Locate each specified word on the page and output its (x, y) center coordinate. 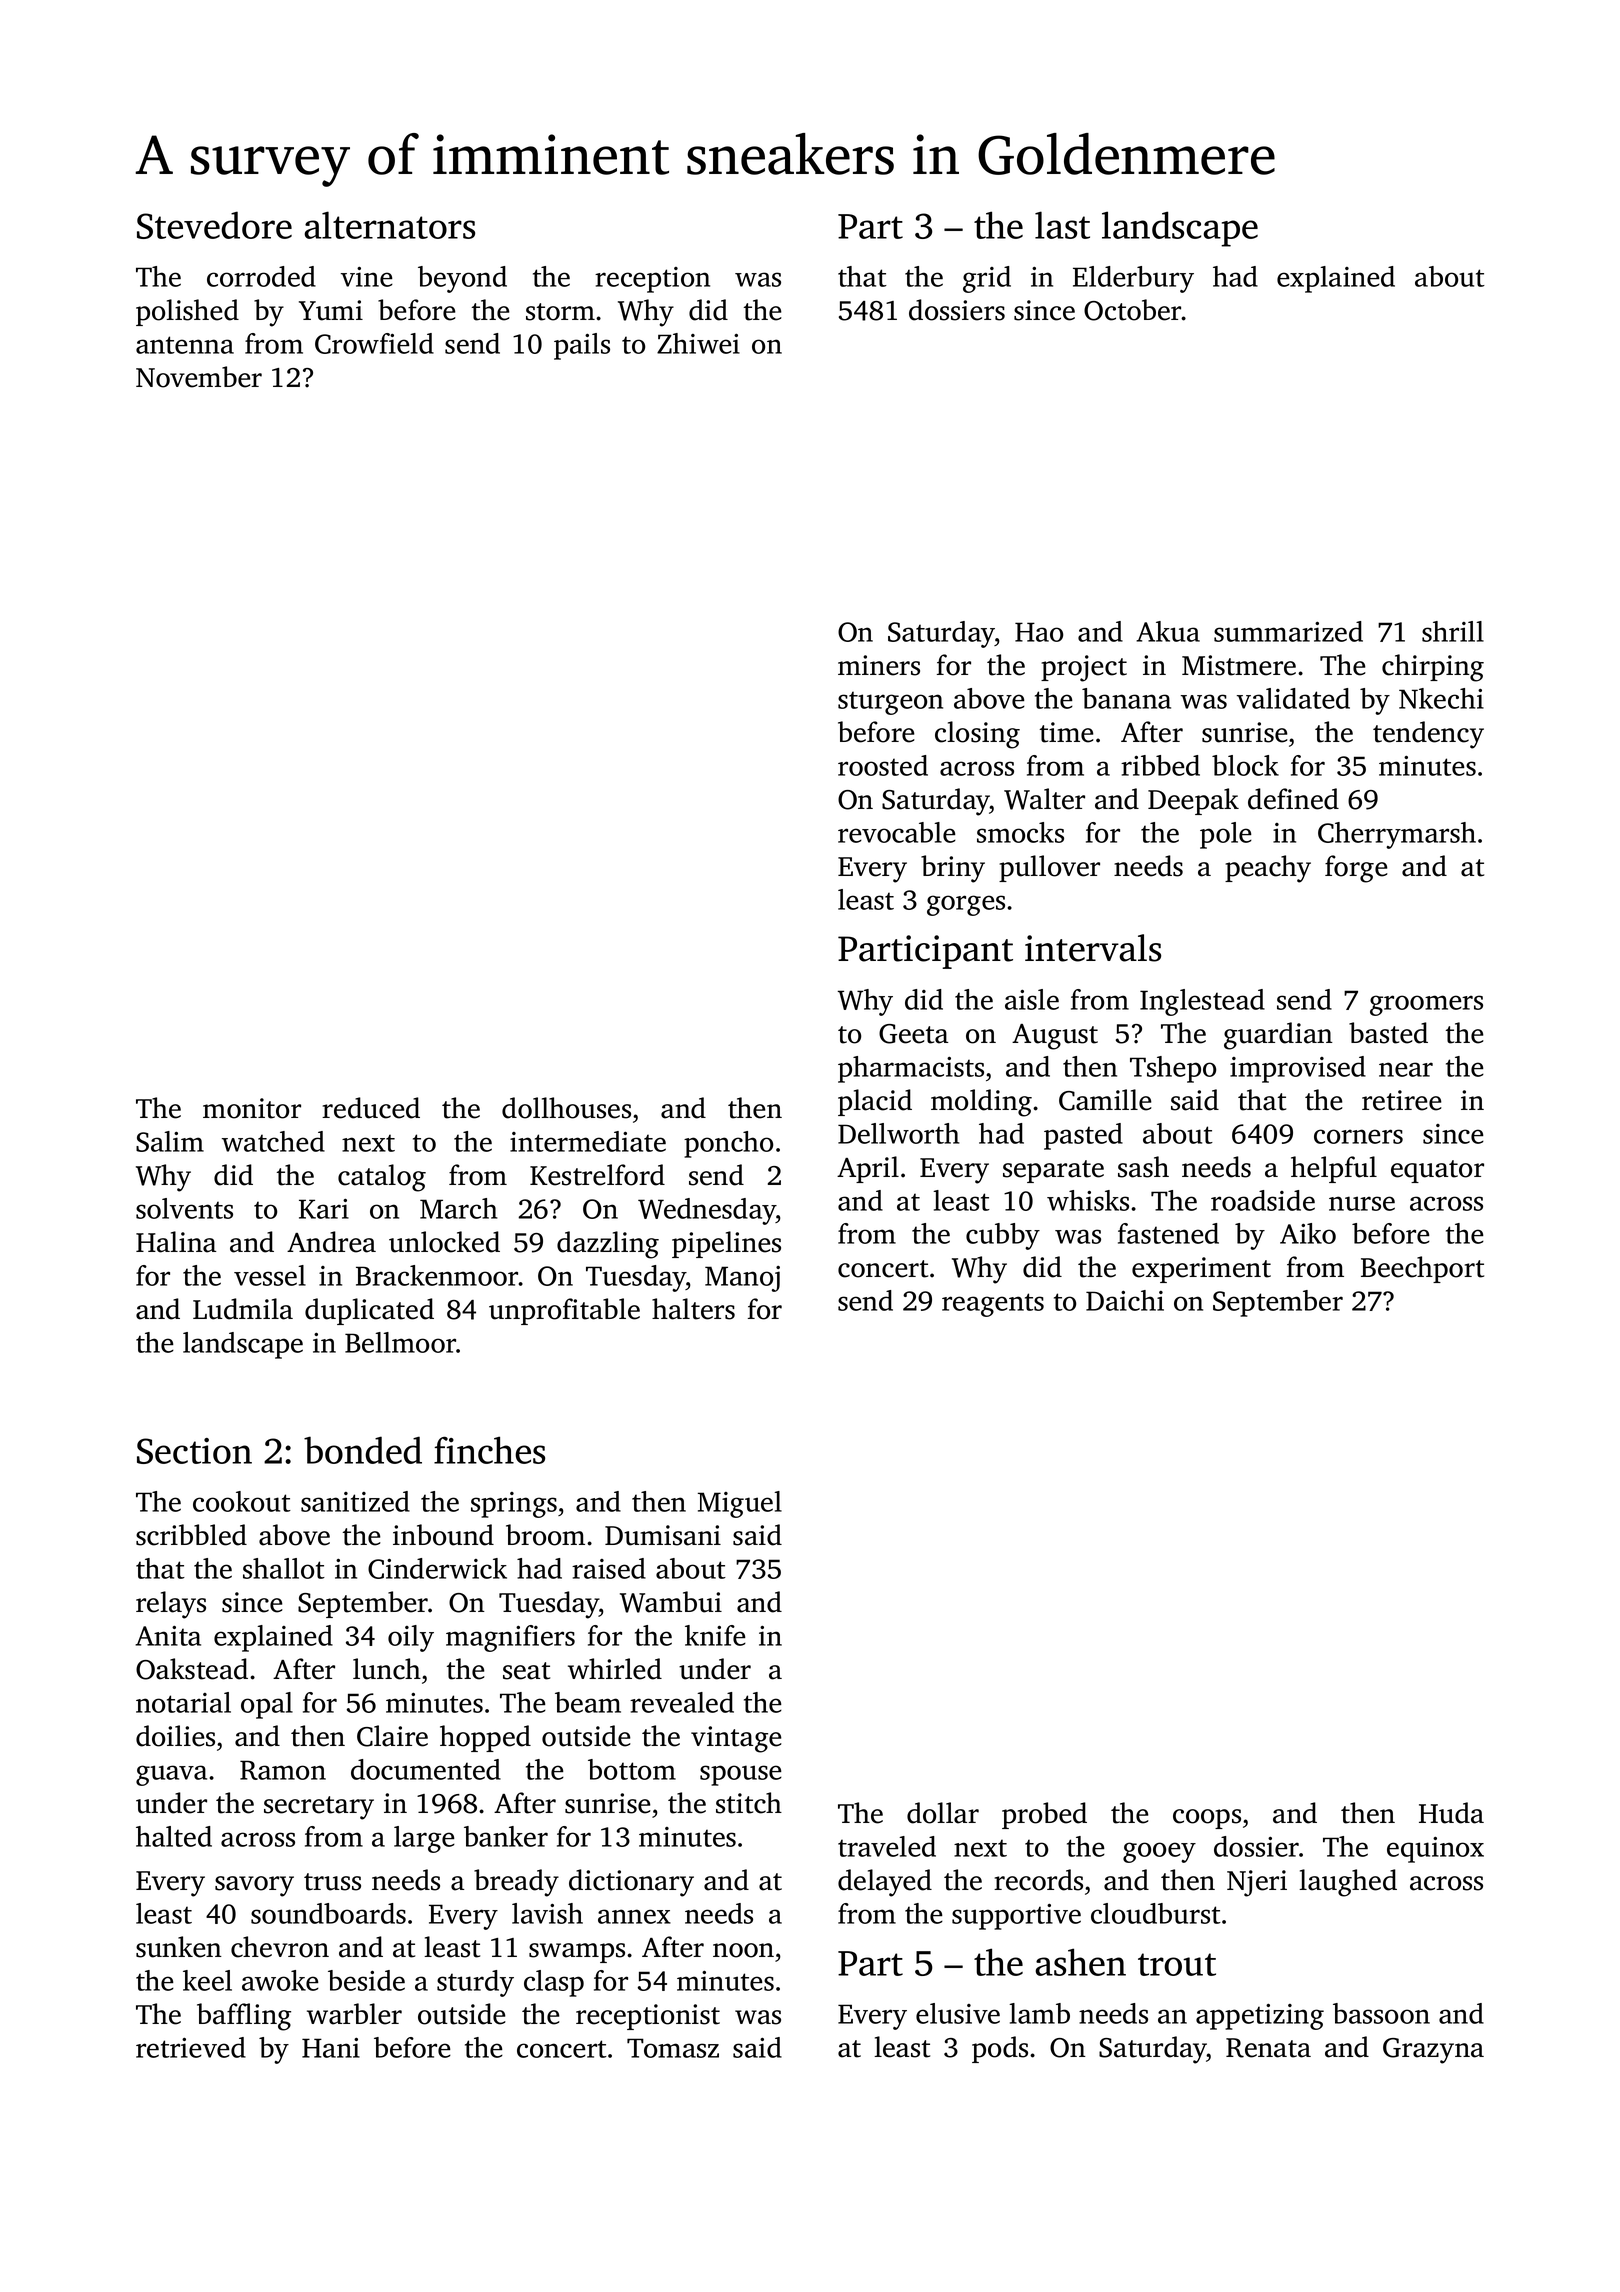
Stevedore (214, 225)
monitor (252, 1108)
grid (987, 279)
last (1062, 225)
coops (1207, 1819)
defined (1293, 799)
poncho (728, 1144)
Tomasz (673, 2048)
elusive (958, 2013)
